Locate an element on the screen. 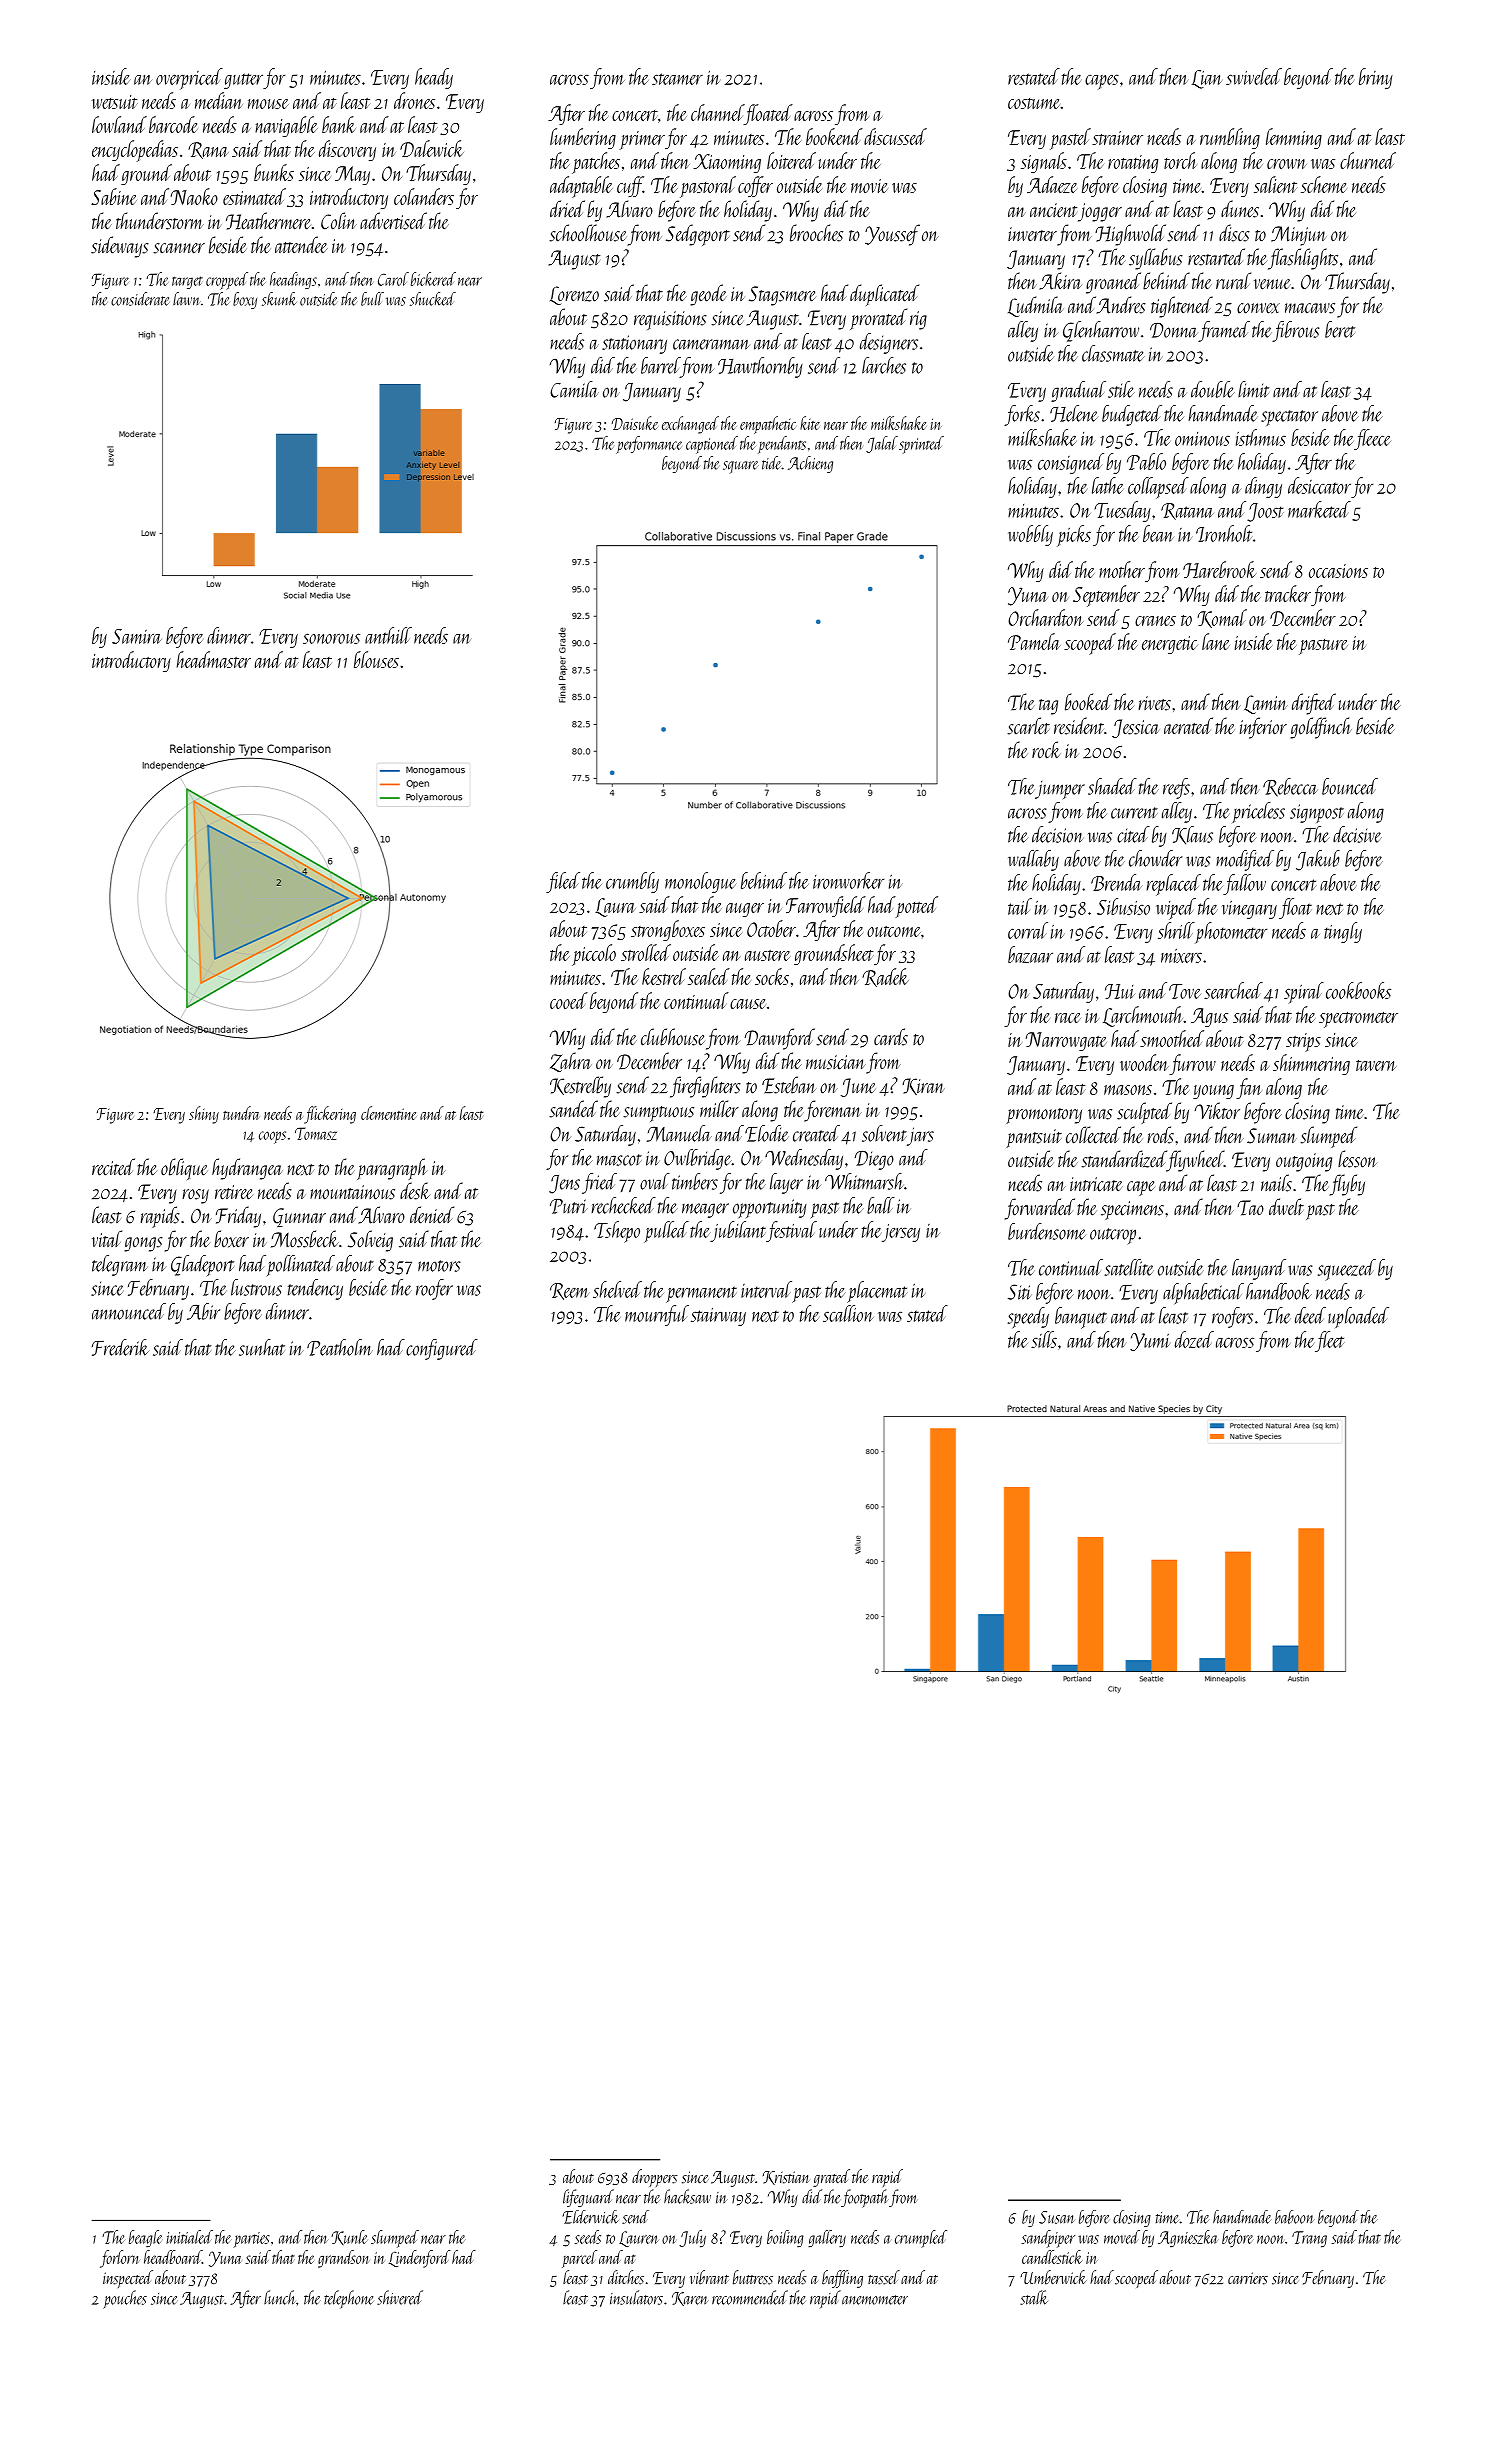  briny is located at coordinates (1376, 78).
